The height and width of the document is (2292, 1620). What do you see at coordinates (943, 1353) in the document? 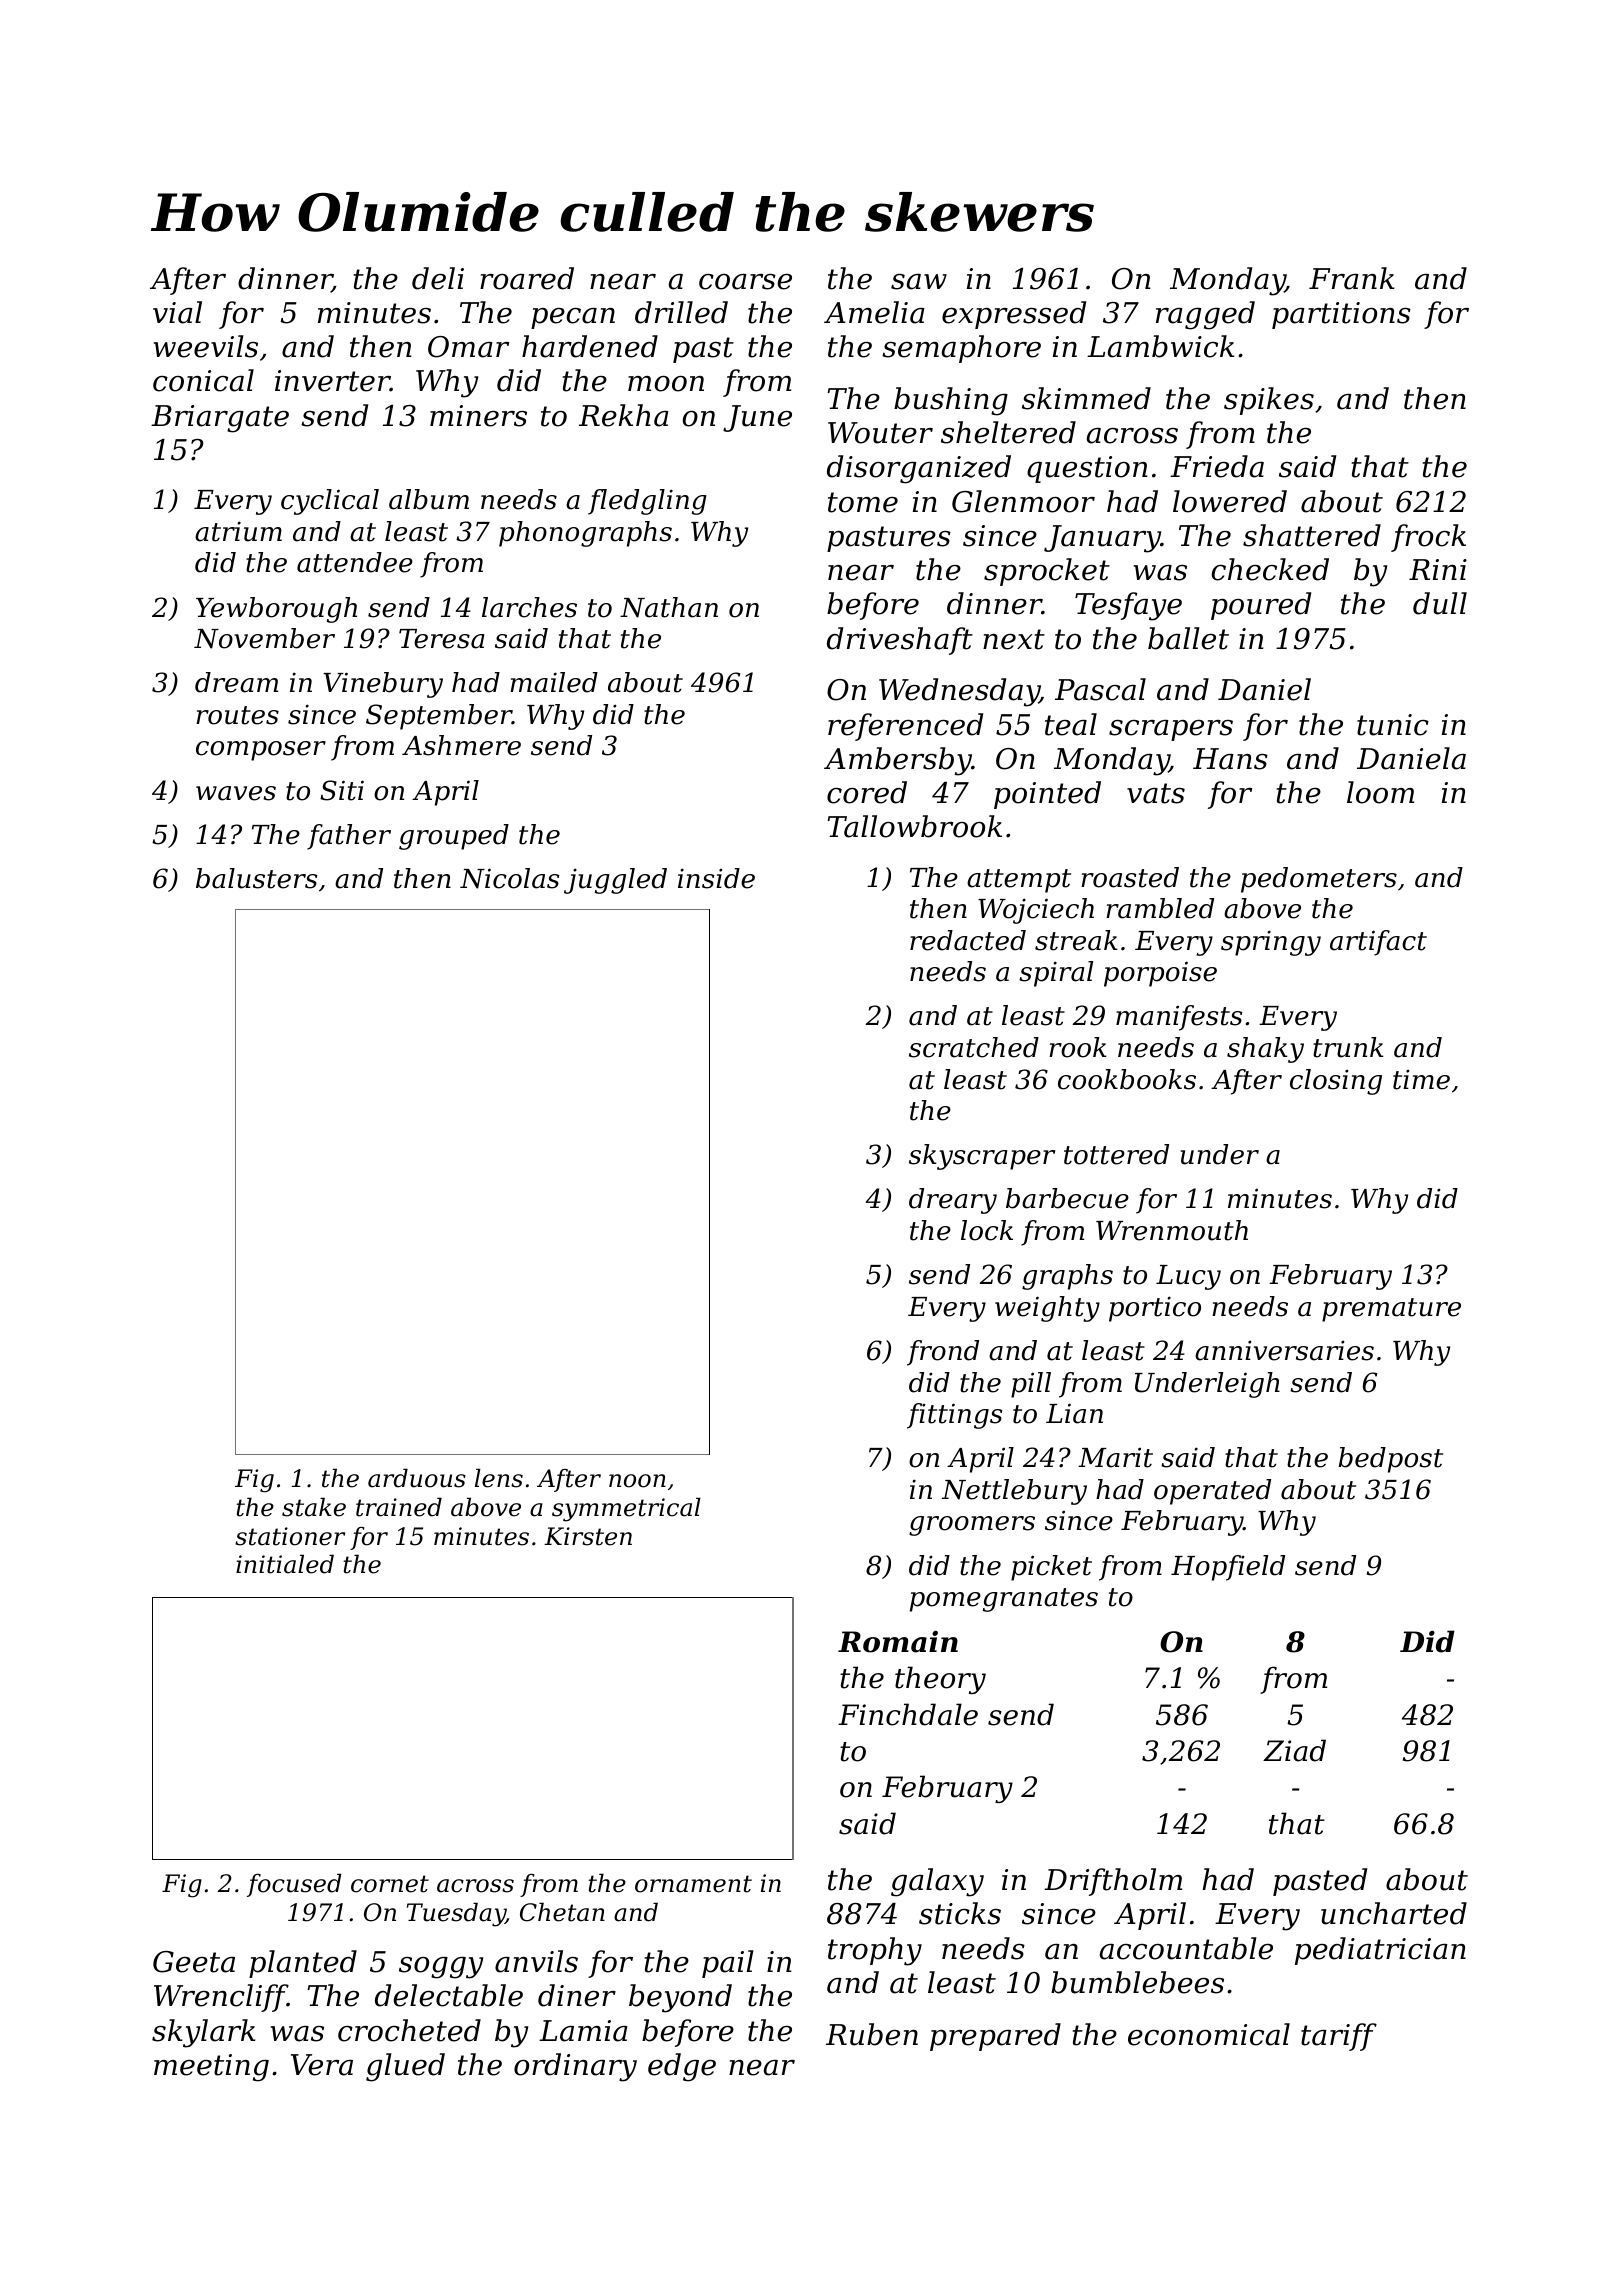
I see `frond` at bounding box center [943, 1353].
